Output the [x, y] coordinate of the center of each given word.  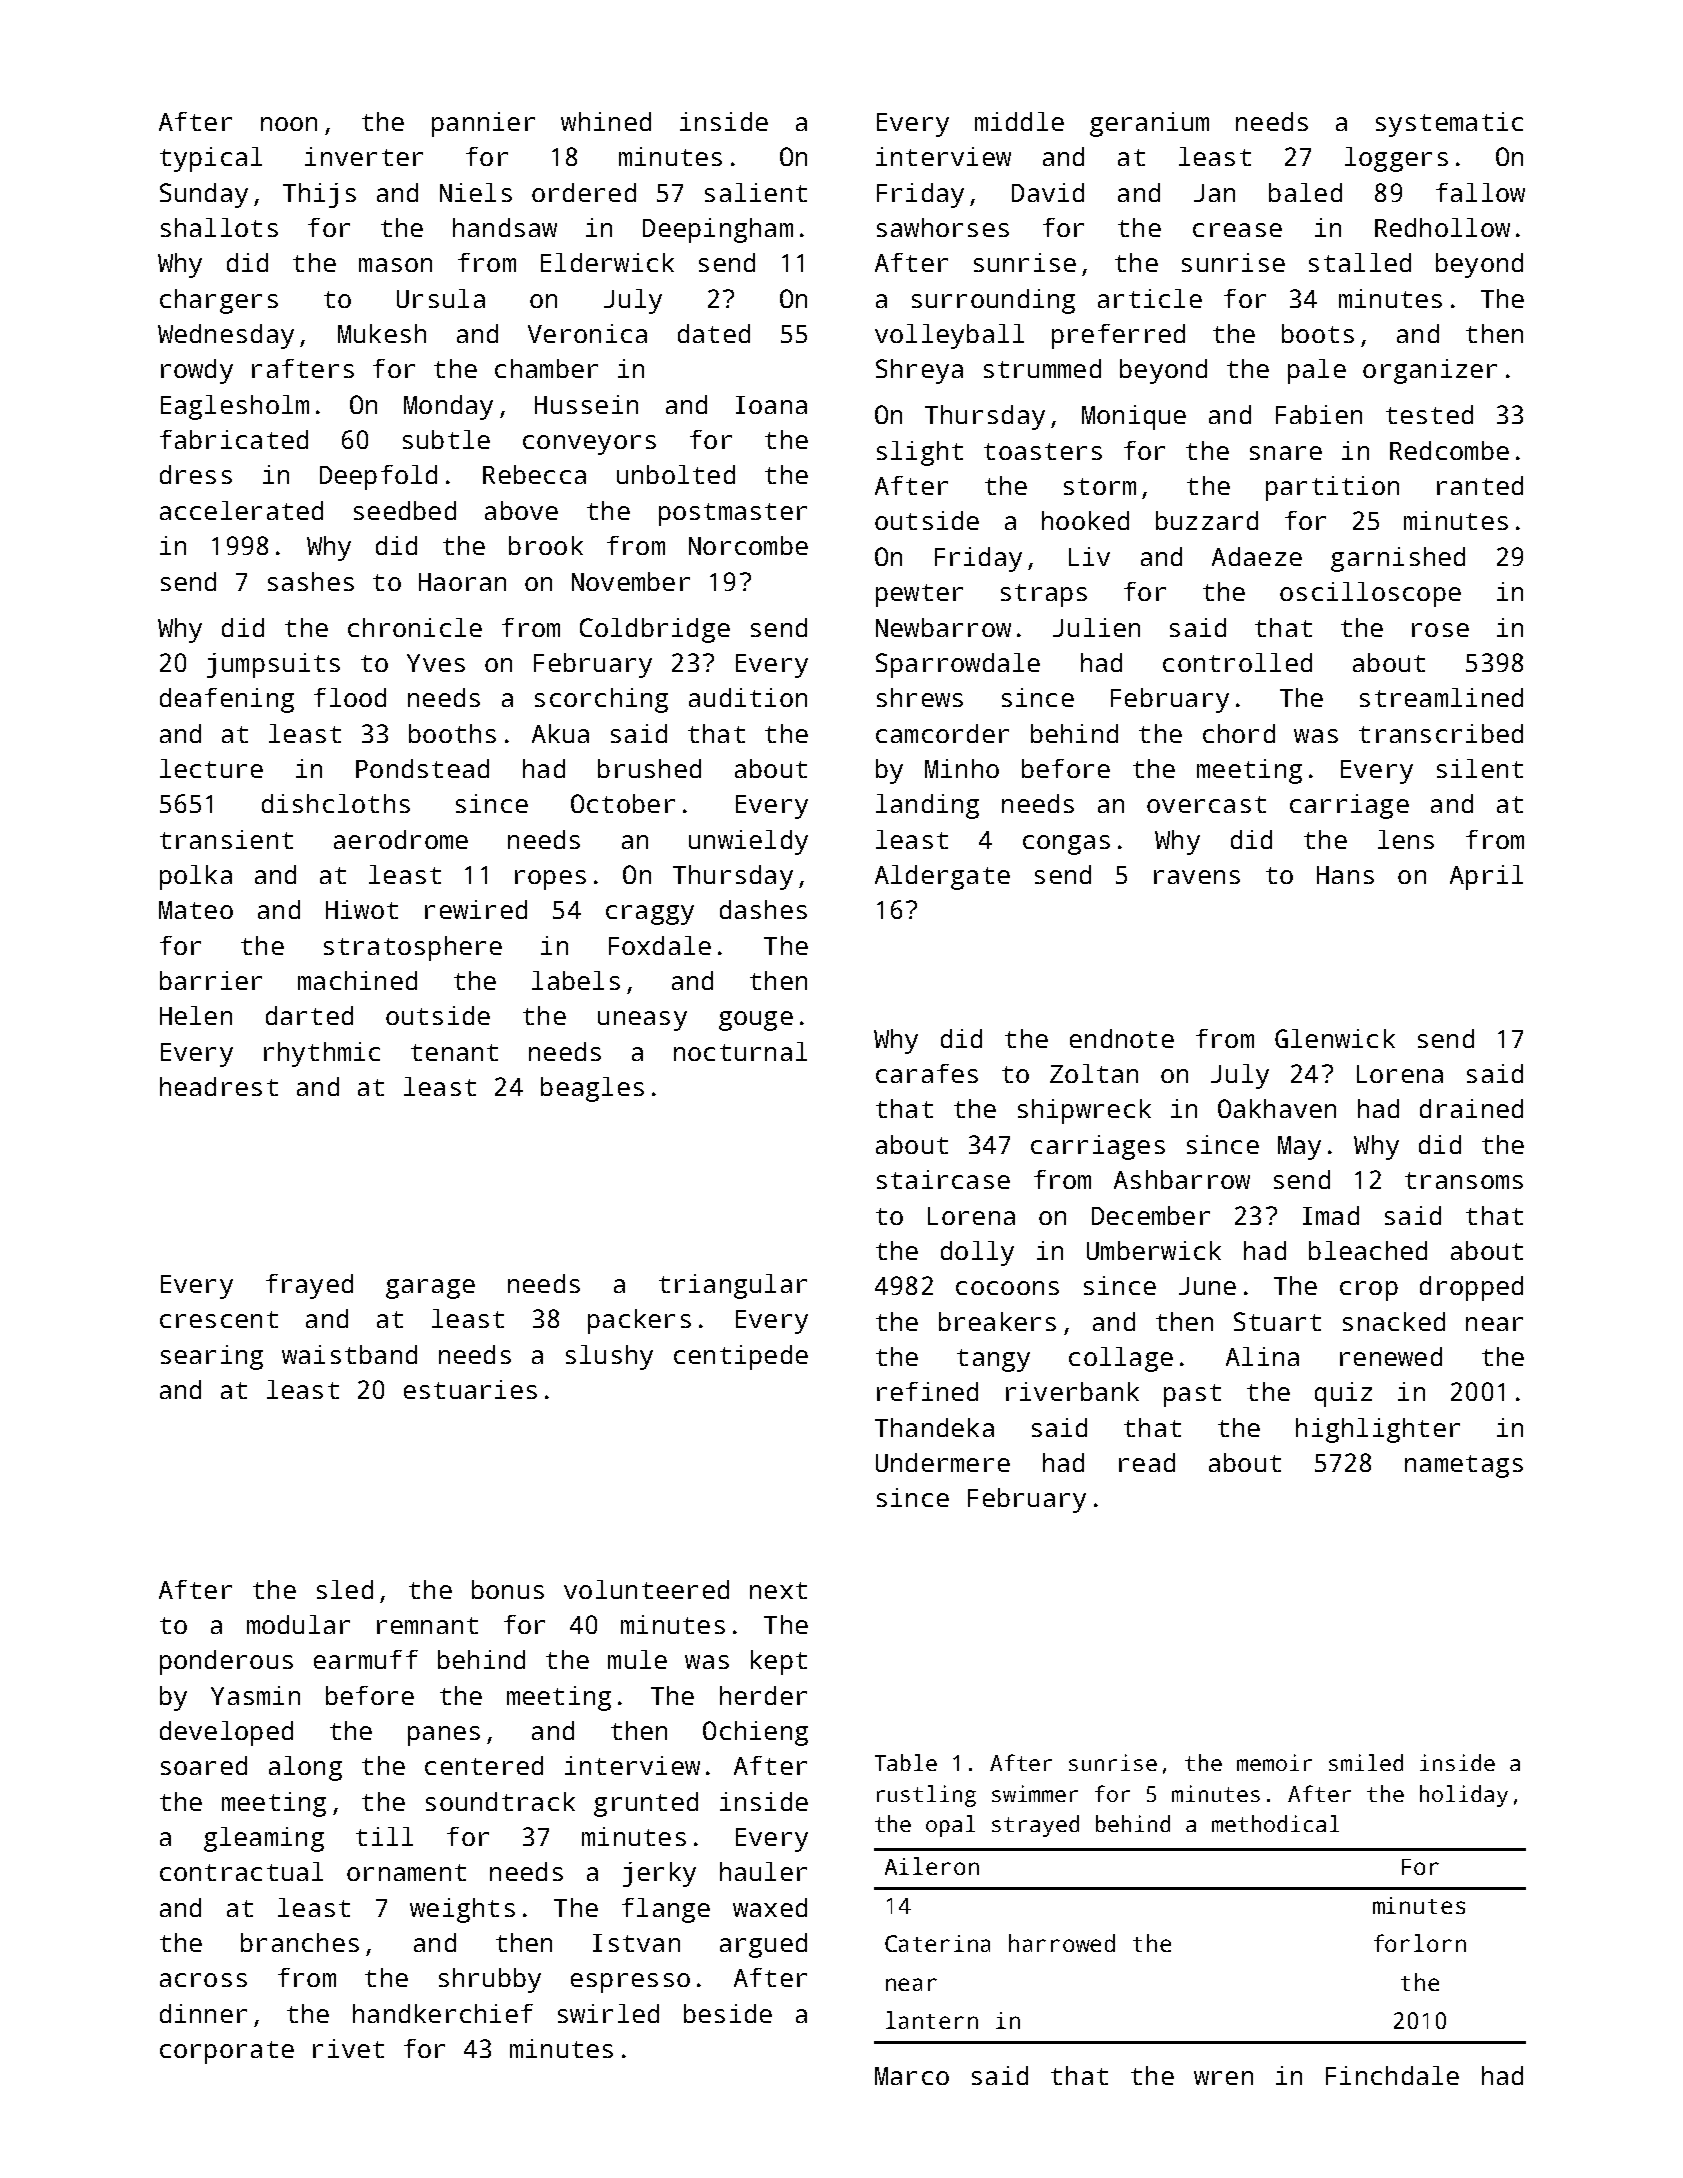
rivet [348, 2048]
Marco [912, 2076]
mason [395, 265]
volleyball [949, 336]
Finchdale [1392, 2075]
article [1150, 298]
